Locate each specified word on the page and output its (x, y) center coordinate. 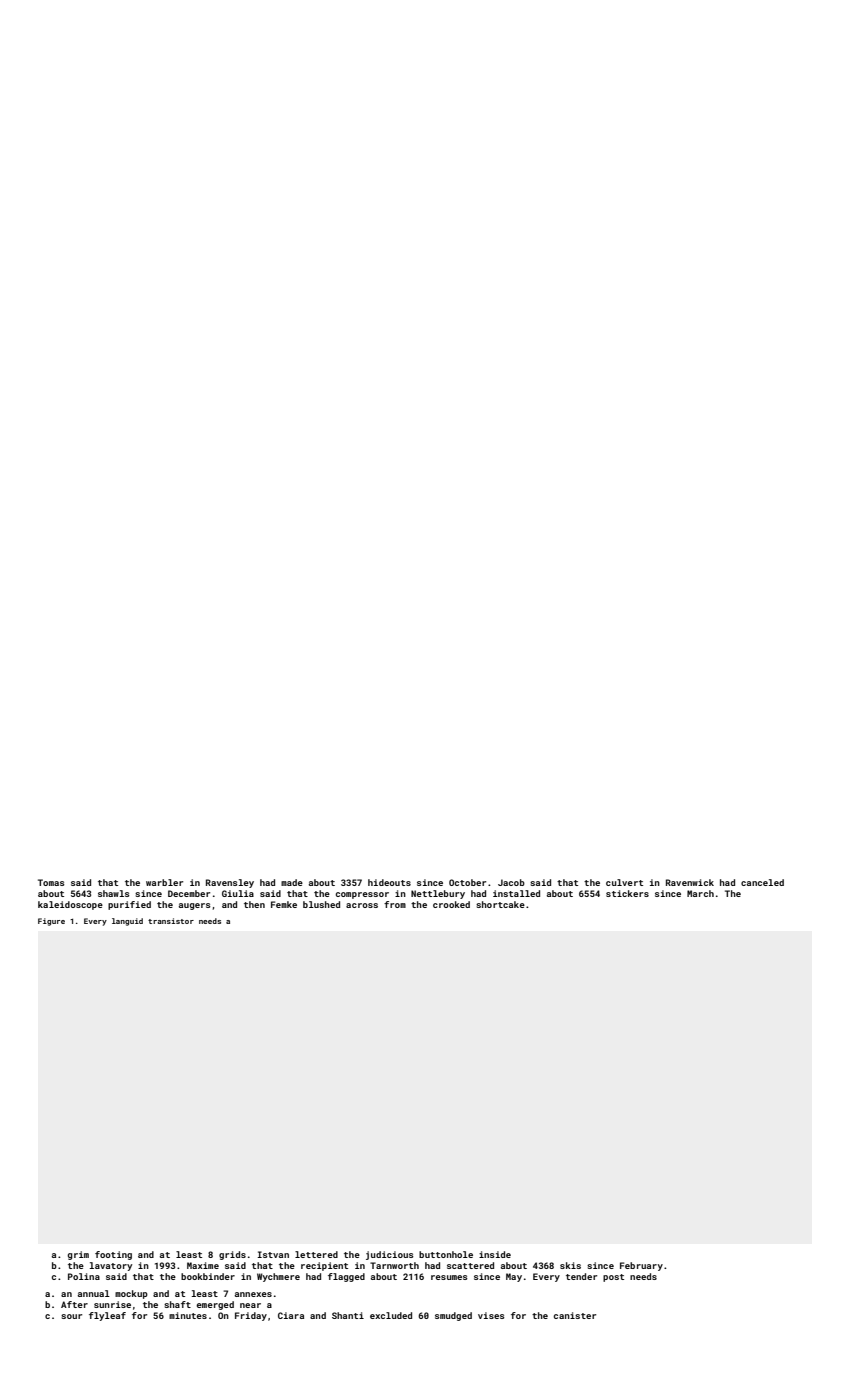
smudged (453, 1316)
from (395, 904)
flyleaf (107, 1316)
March (700, 893)
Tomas (51, 882)
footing (113, 1255)
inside (495, 1254)
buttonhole (446, 1254)
